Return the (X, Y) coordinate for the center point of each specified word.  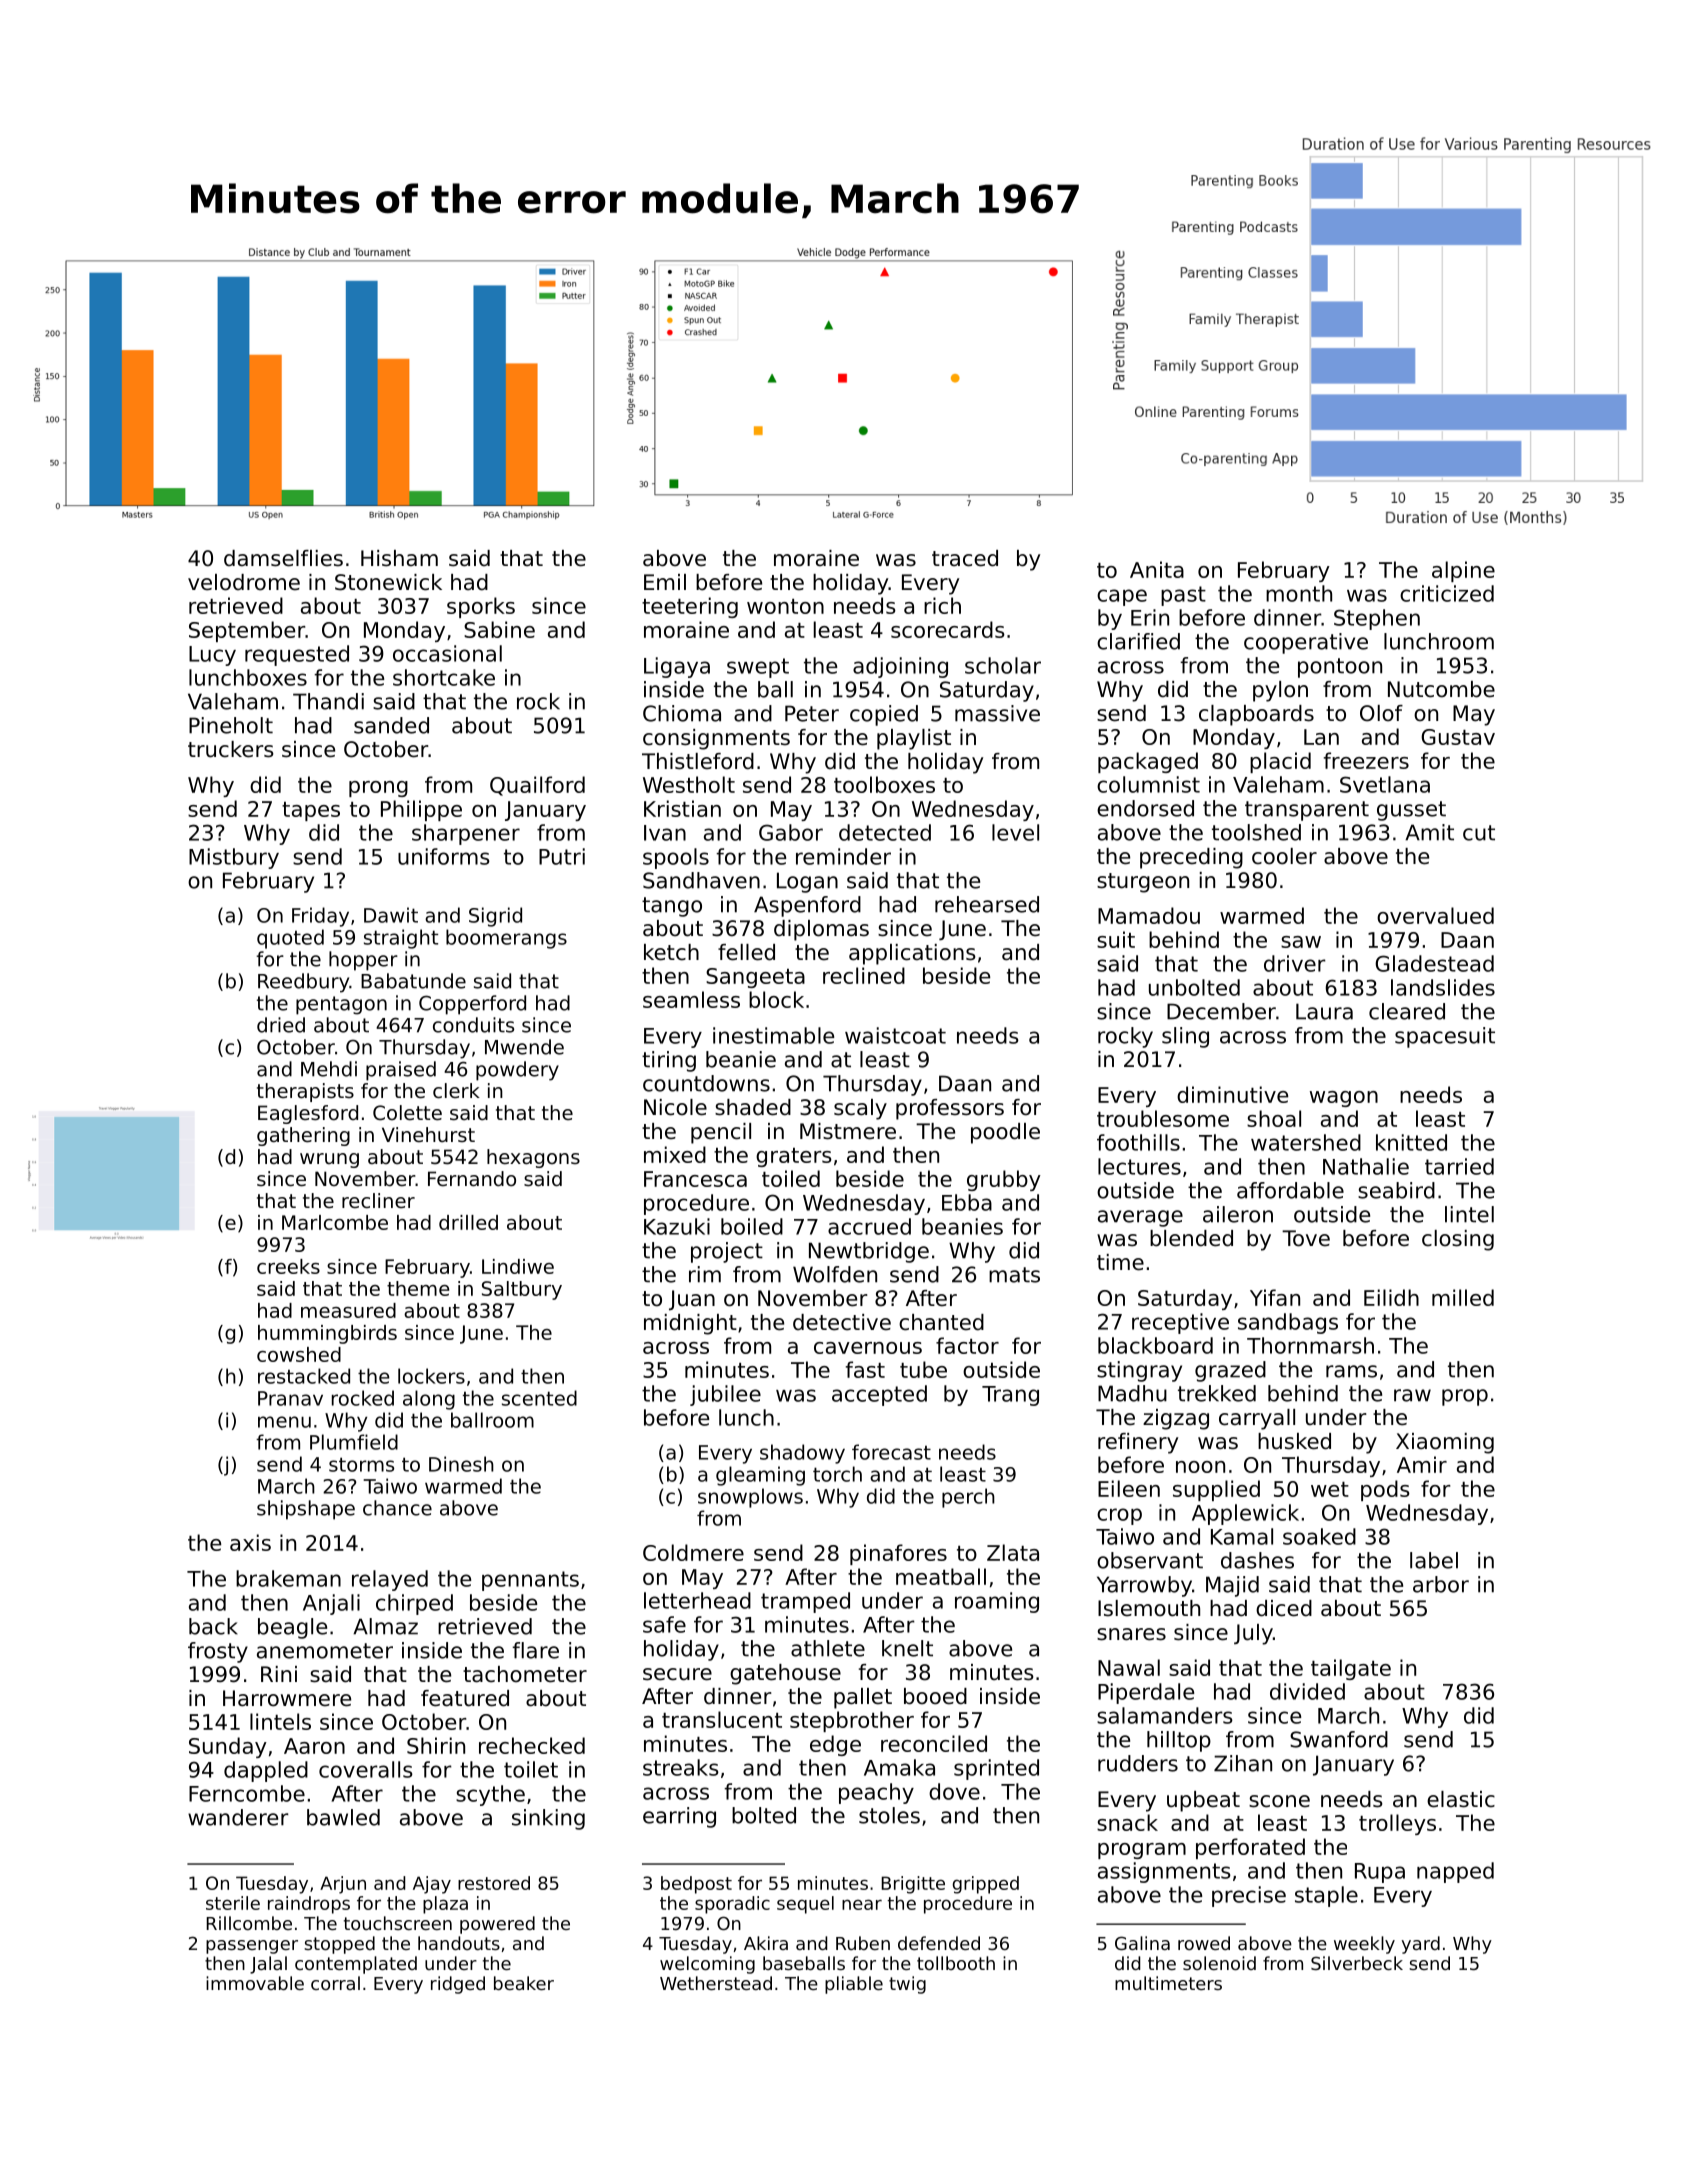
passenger (252, 1947)
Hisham (399, 558)
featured (465, 1698)
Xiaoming (1445, 1443)
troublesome (1163, 1118)
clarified (1138, 641)
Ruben (863, 1943)
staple (1326, 1896)
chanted (941, 1322)
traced (965, 558)
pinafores (898, 1554)
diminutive (1232, 1094)
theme (418, 1288)
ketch (671, 952)
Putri (562, 856)
